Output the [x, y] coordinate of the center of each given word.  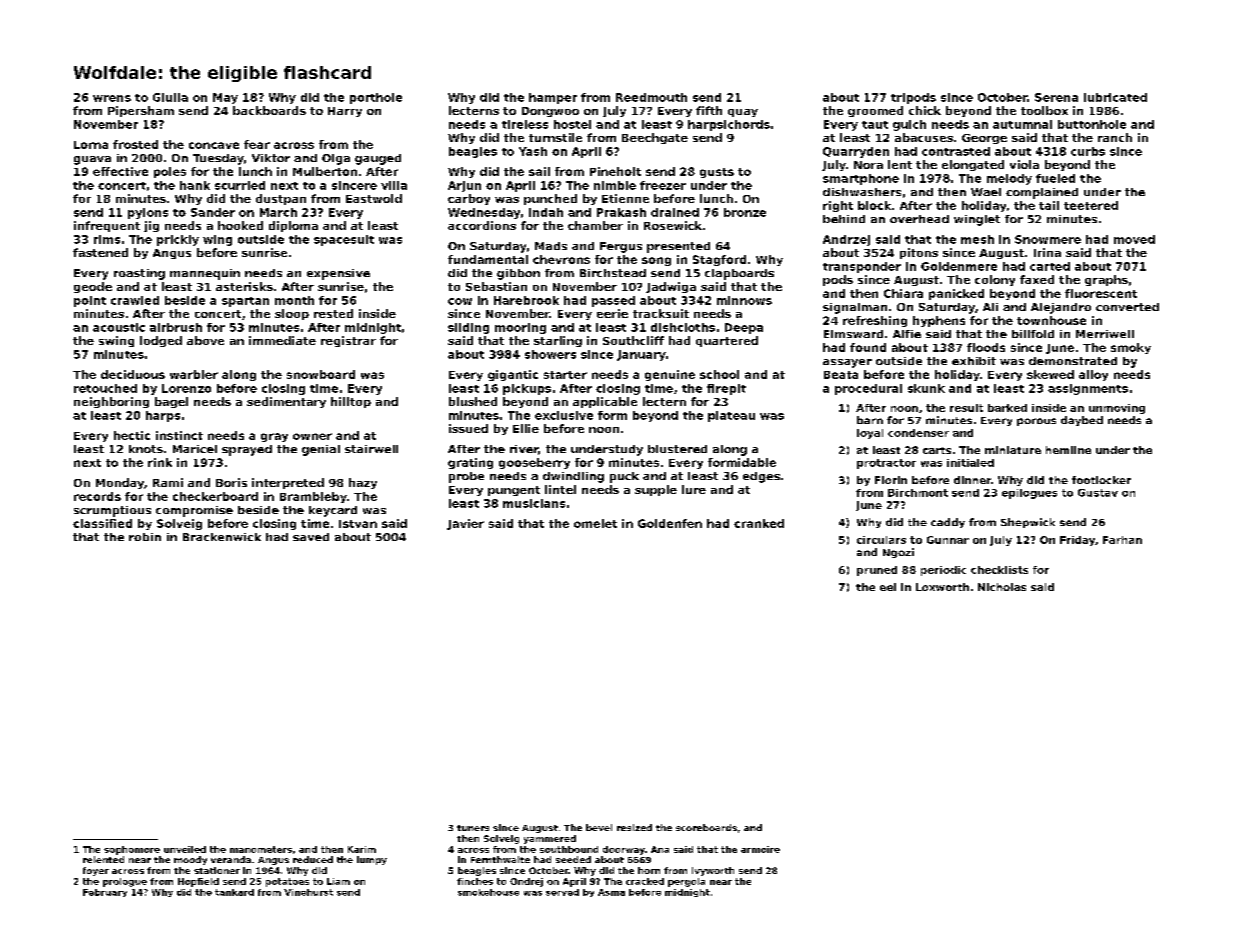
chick [925, 110]
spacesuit [344, 240]
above [205, 340]
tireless [525, 124]
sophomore [132, 850]
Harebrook [526, 300]
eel [888, 587]
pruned [877, 571]
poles [170, 172]
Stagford [719, 260]
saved [311, 537]
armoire [760, 849]
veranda [231, 859]
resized [634, 827]
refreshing [875, 321]
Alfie [907, 334]
